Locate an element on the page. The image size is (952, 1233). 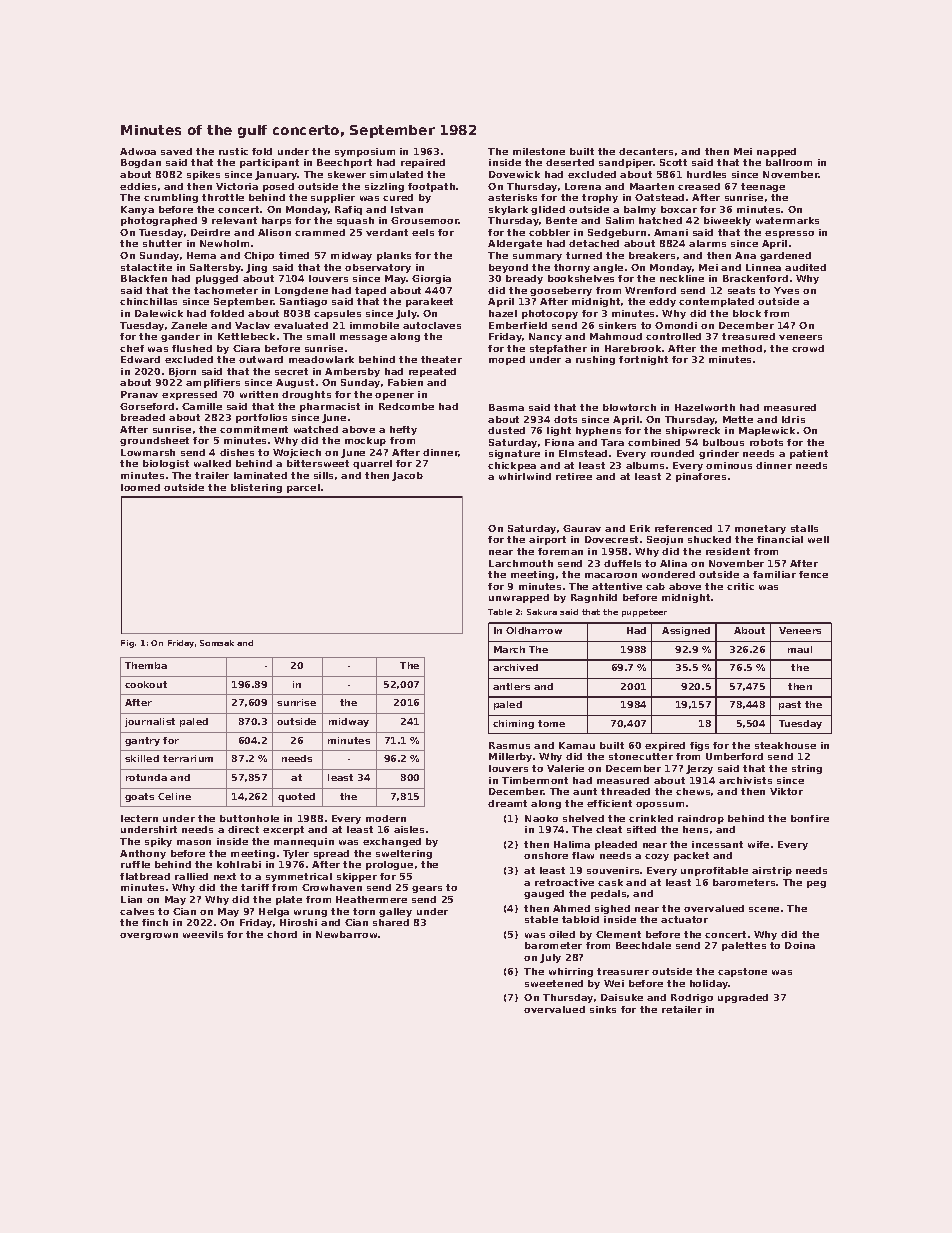
oiled is located at coordinates (562, 934).
